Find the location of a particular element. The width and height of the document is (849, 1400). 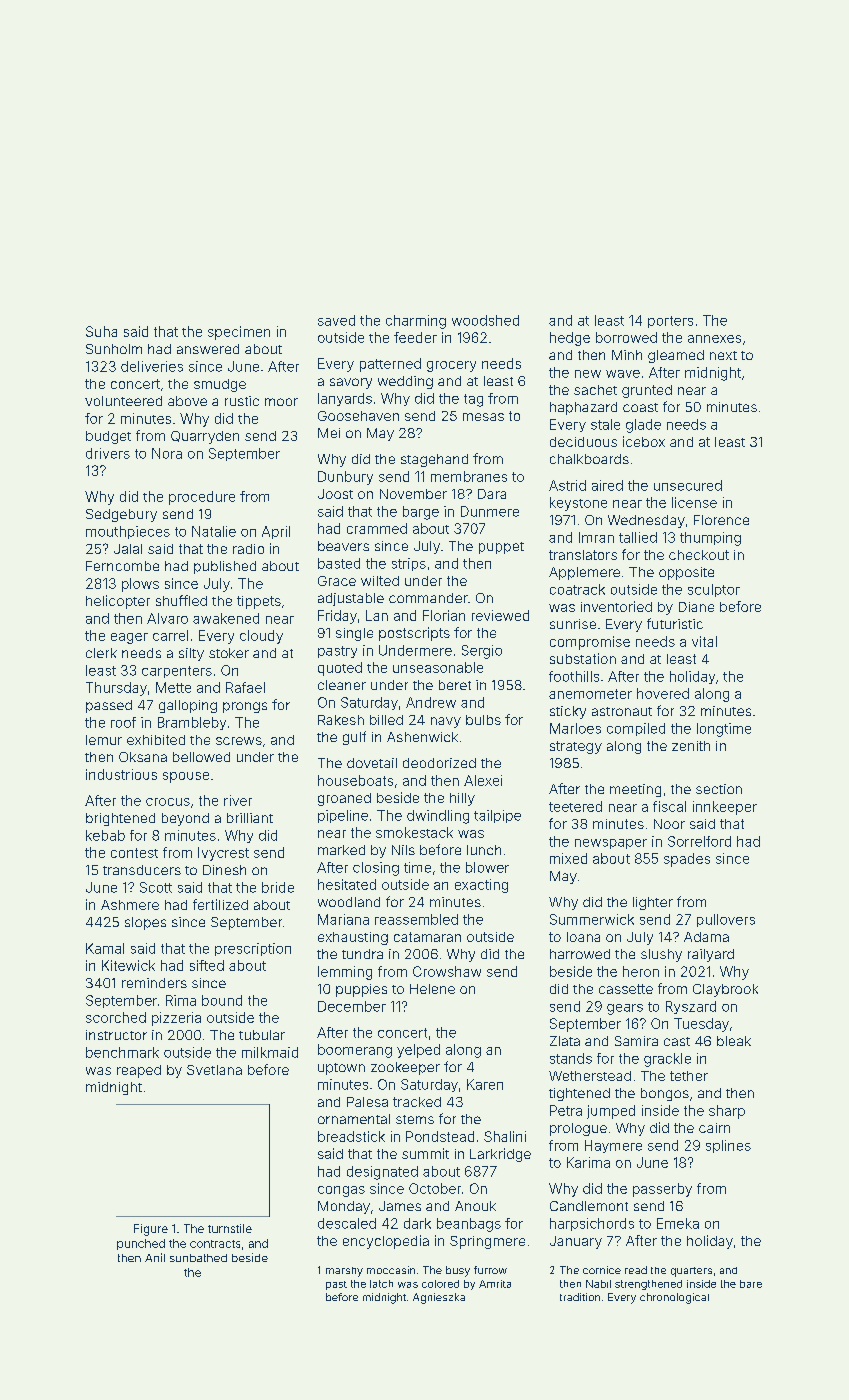

Anil is located at coordinates (155, 1257).
